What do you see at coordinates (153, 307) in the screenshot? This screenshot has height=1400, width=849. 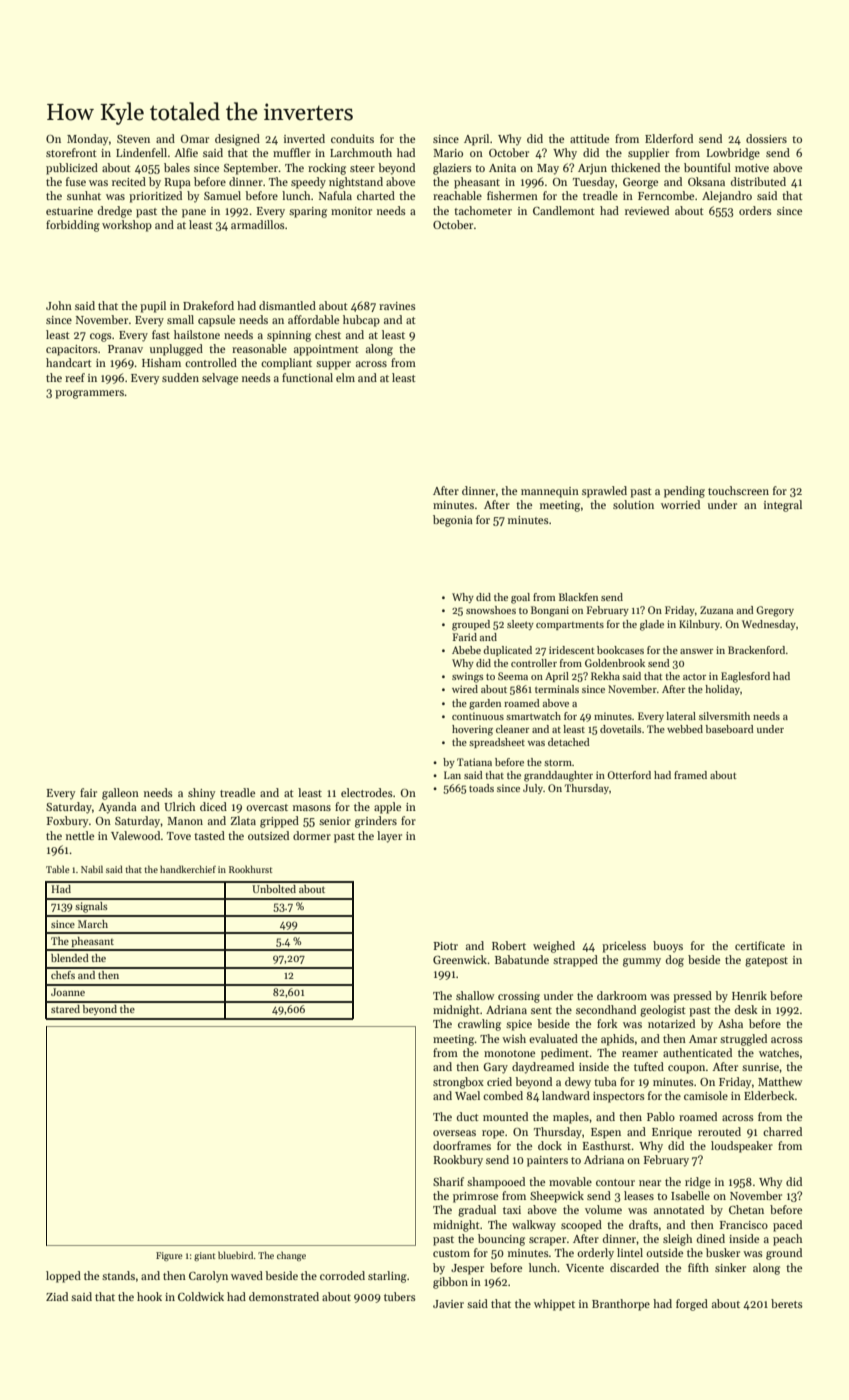 I see `pupil` at bounding box center [153, 307].
